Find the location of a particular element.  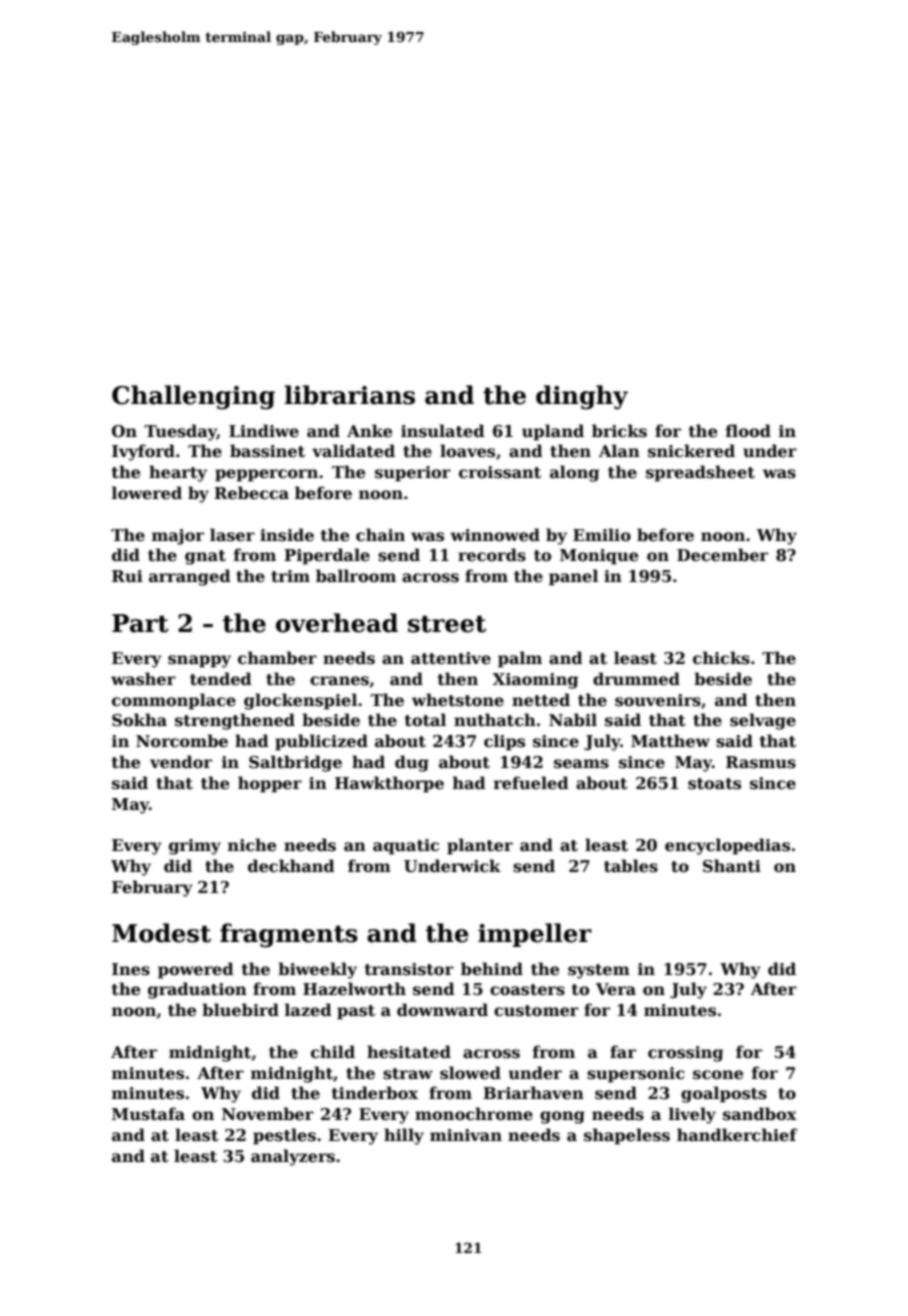

netted is located at coordinates (541, 700).
